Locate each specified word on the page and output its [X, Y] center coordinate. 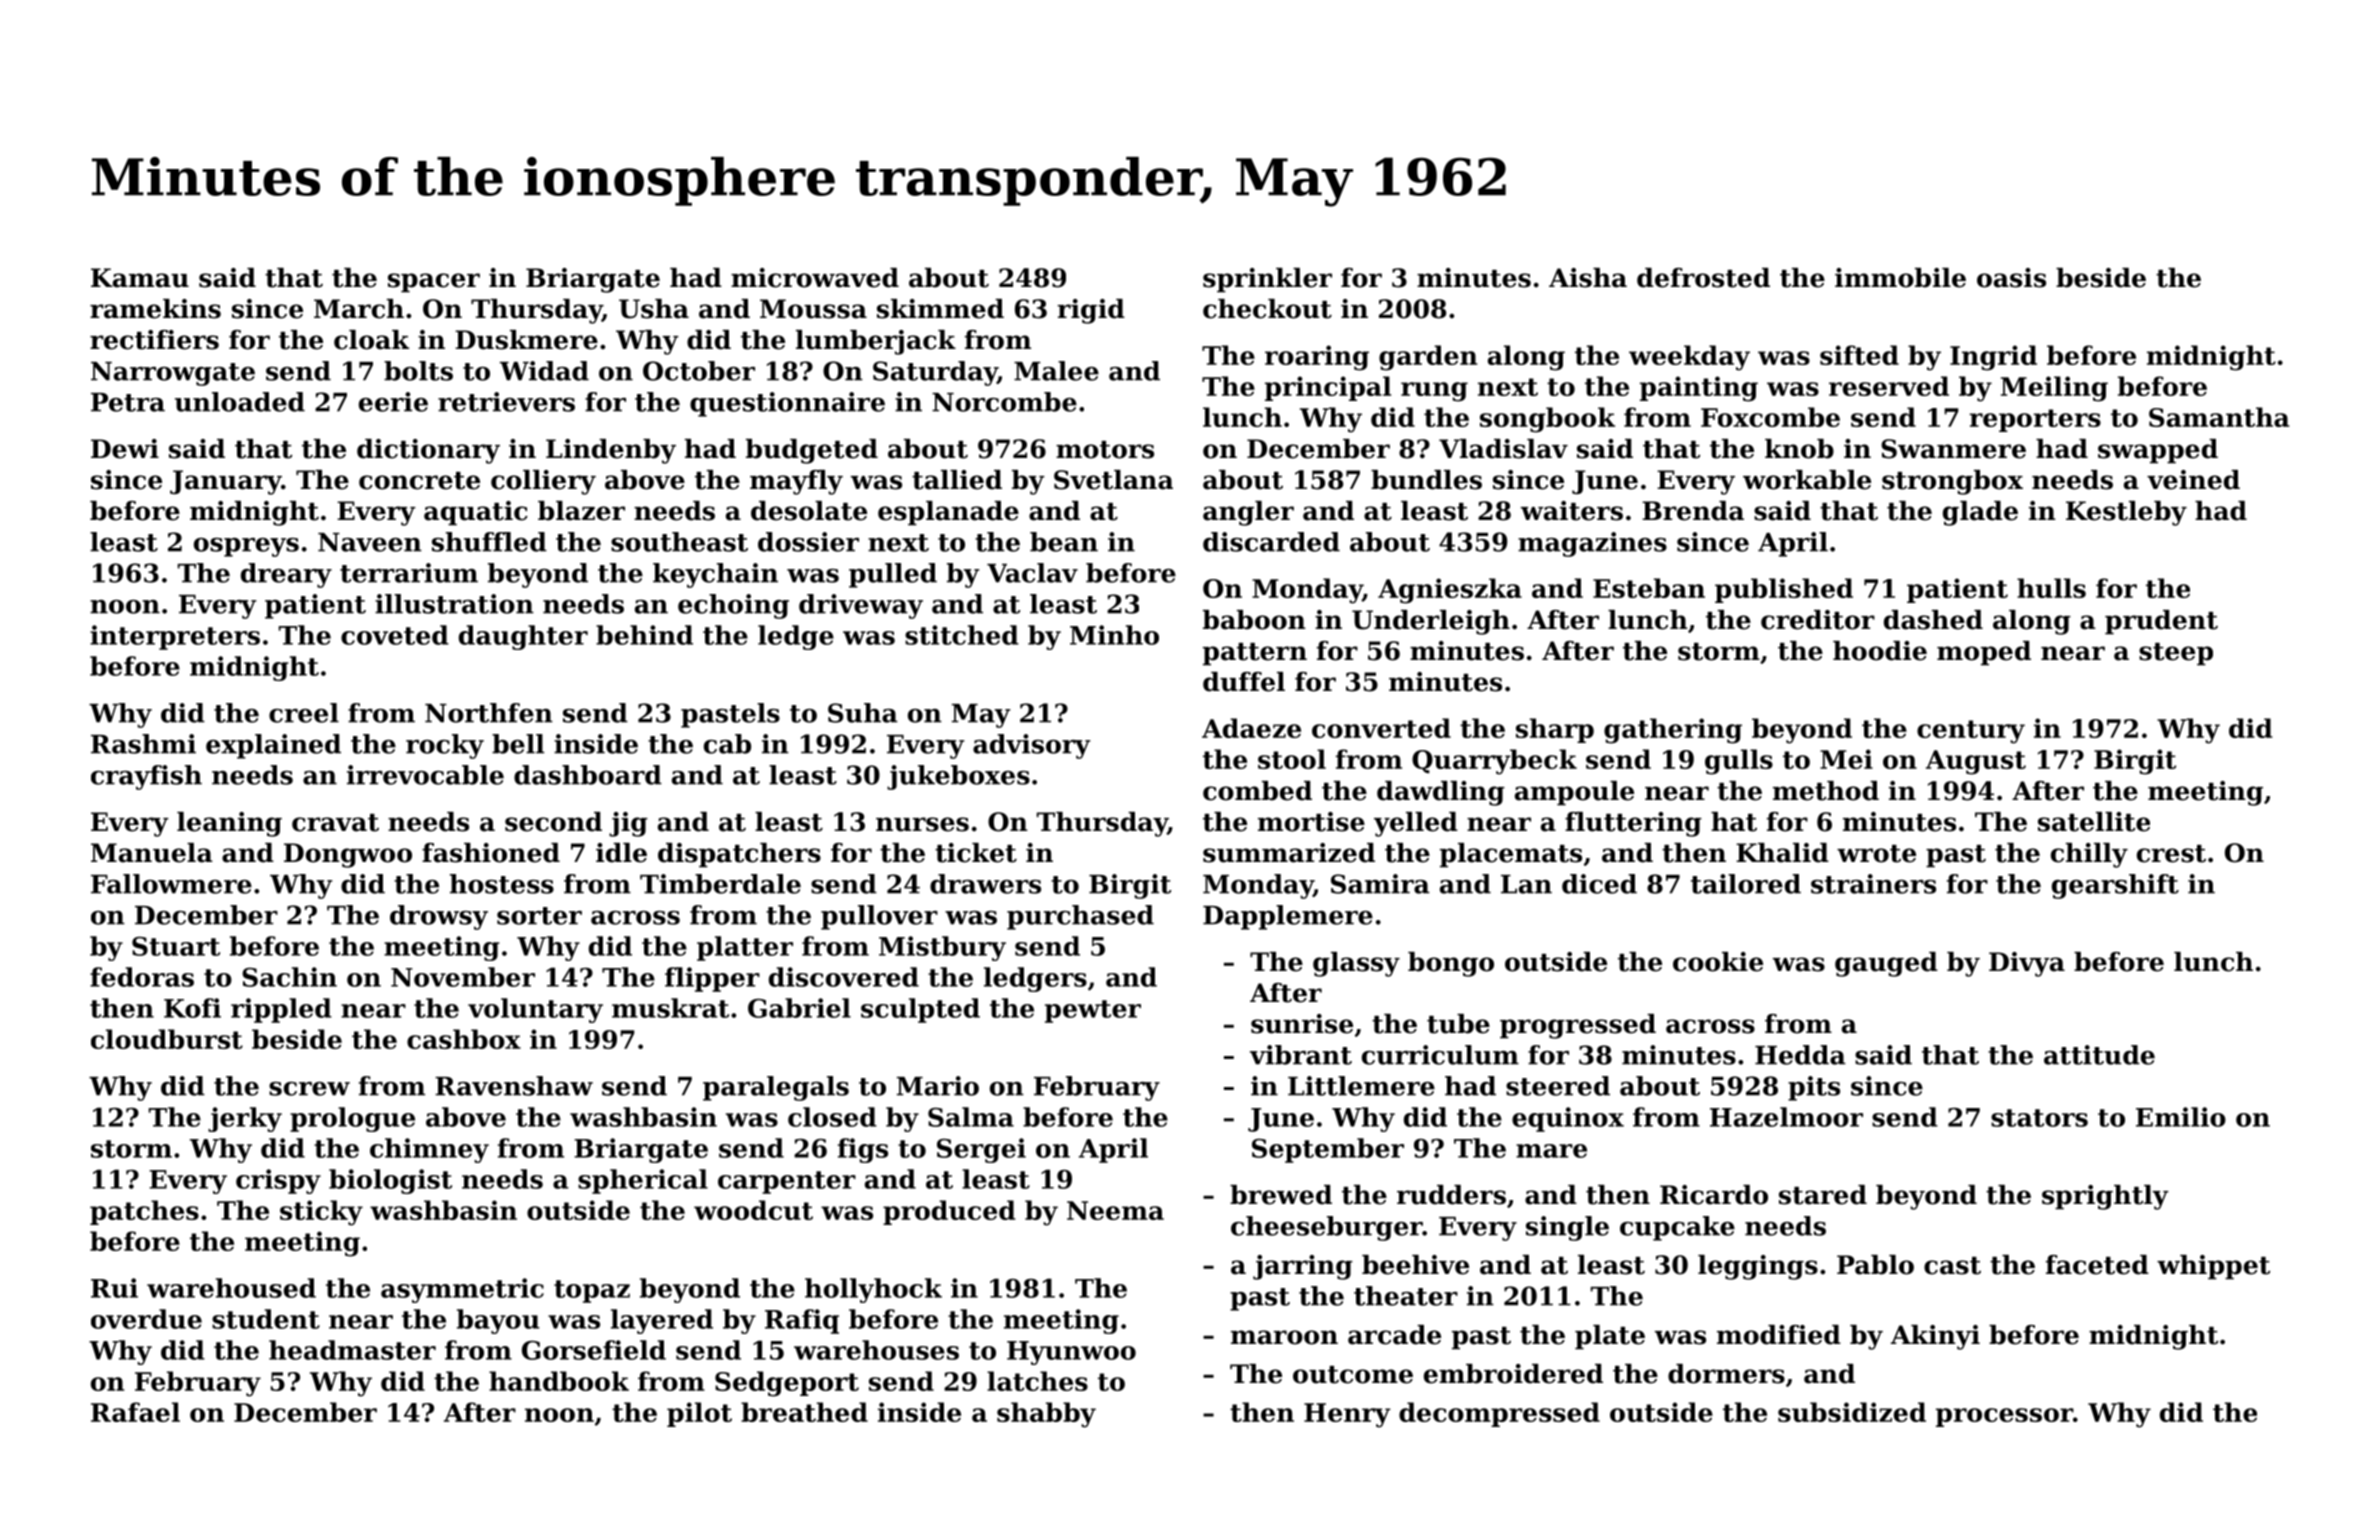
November [463, 977]
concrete [419, 481]
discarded [1271, 542]
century [1971, 732]
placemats [1511, 855]
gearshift [2115, 886]
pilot [699, 1414]
